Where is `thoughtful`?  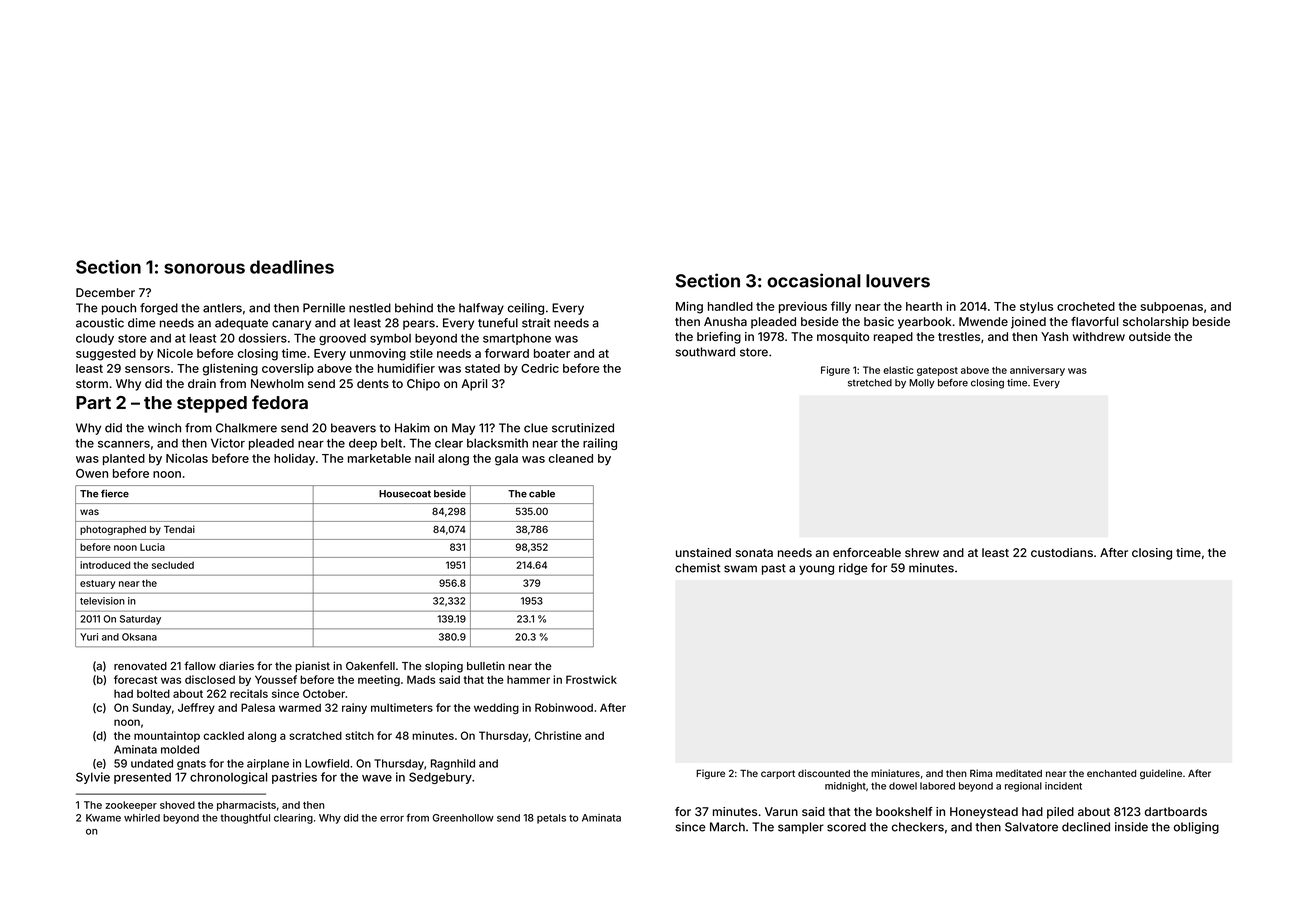 thoughtful is located at coordinates (245, 818).
